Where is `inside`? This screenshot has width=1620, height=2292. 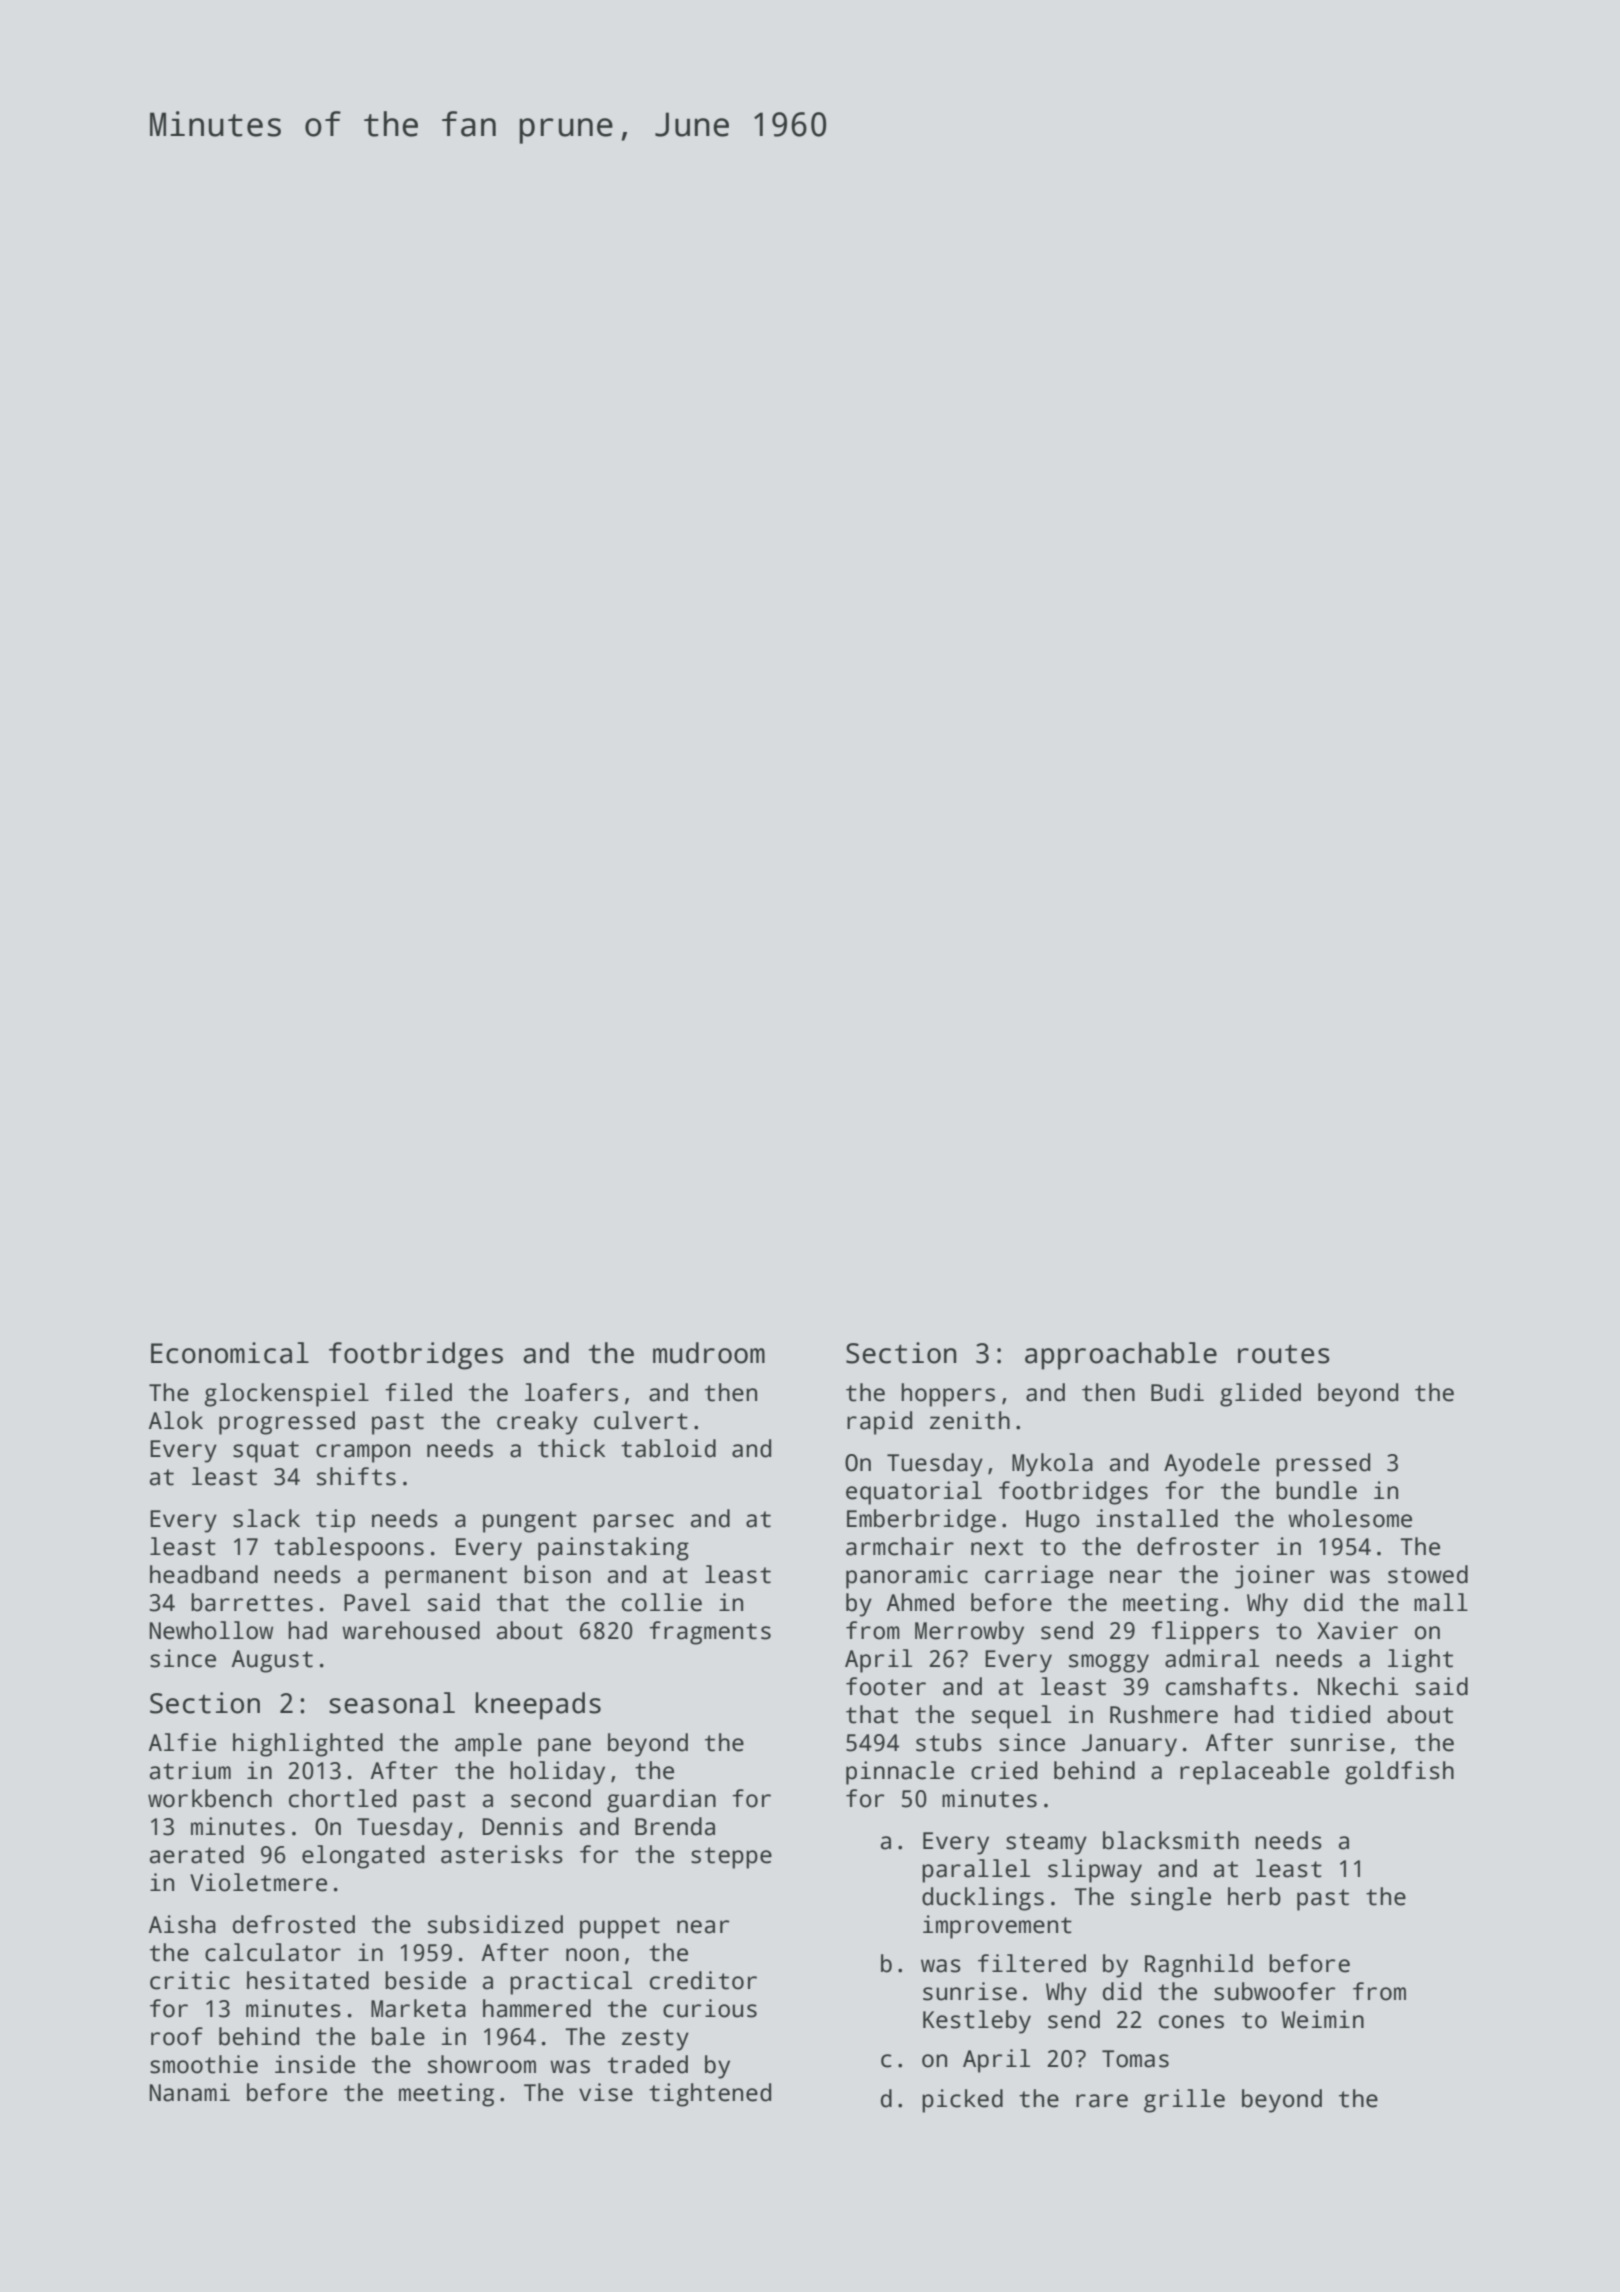
inside is located at coordinates (315, 2064).
